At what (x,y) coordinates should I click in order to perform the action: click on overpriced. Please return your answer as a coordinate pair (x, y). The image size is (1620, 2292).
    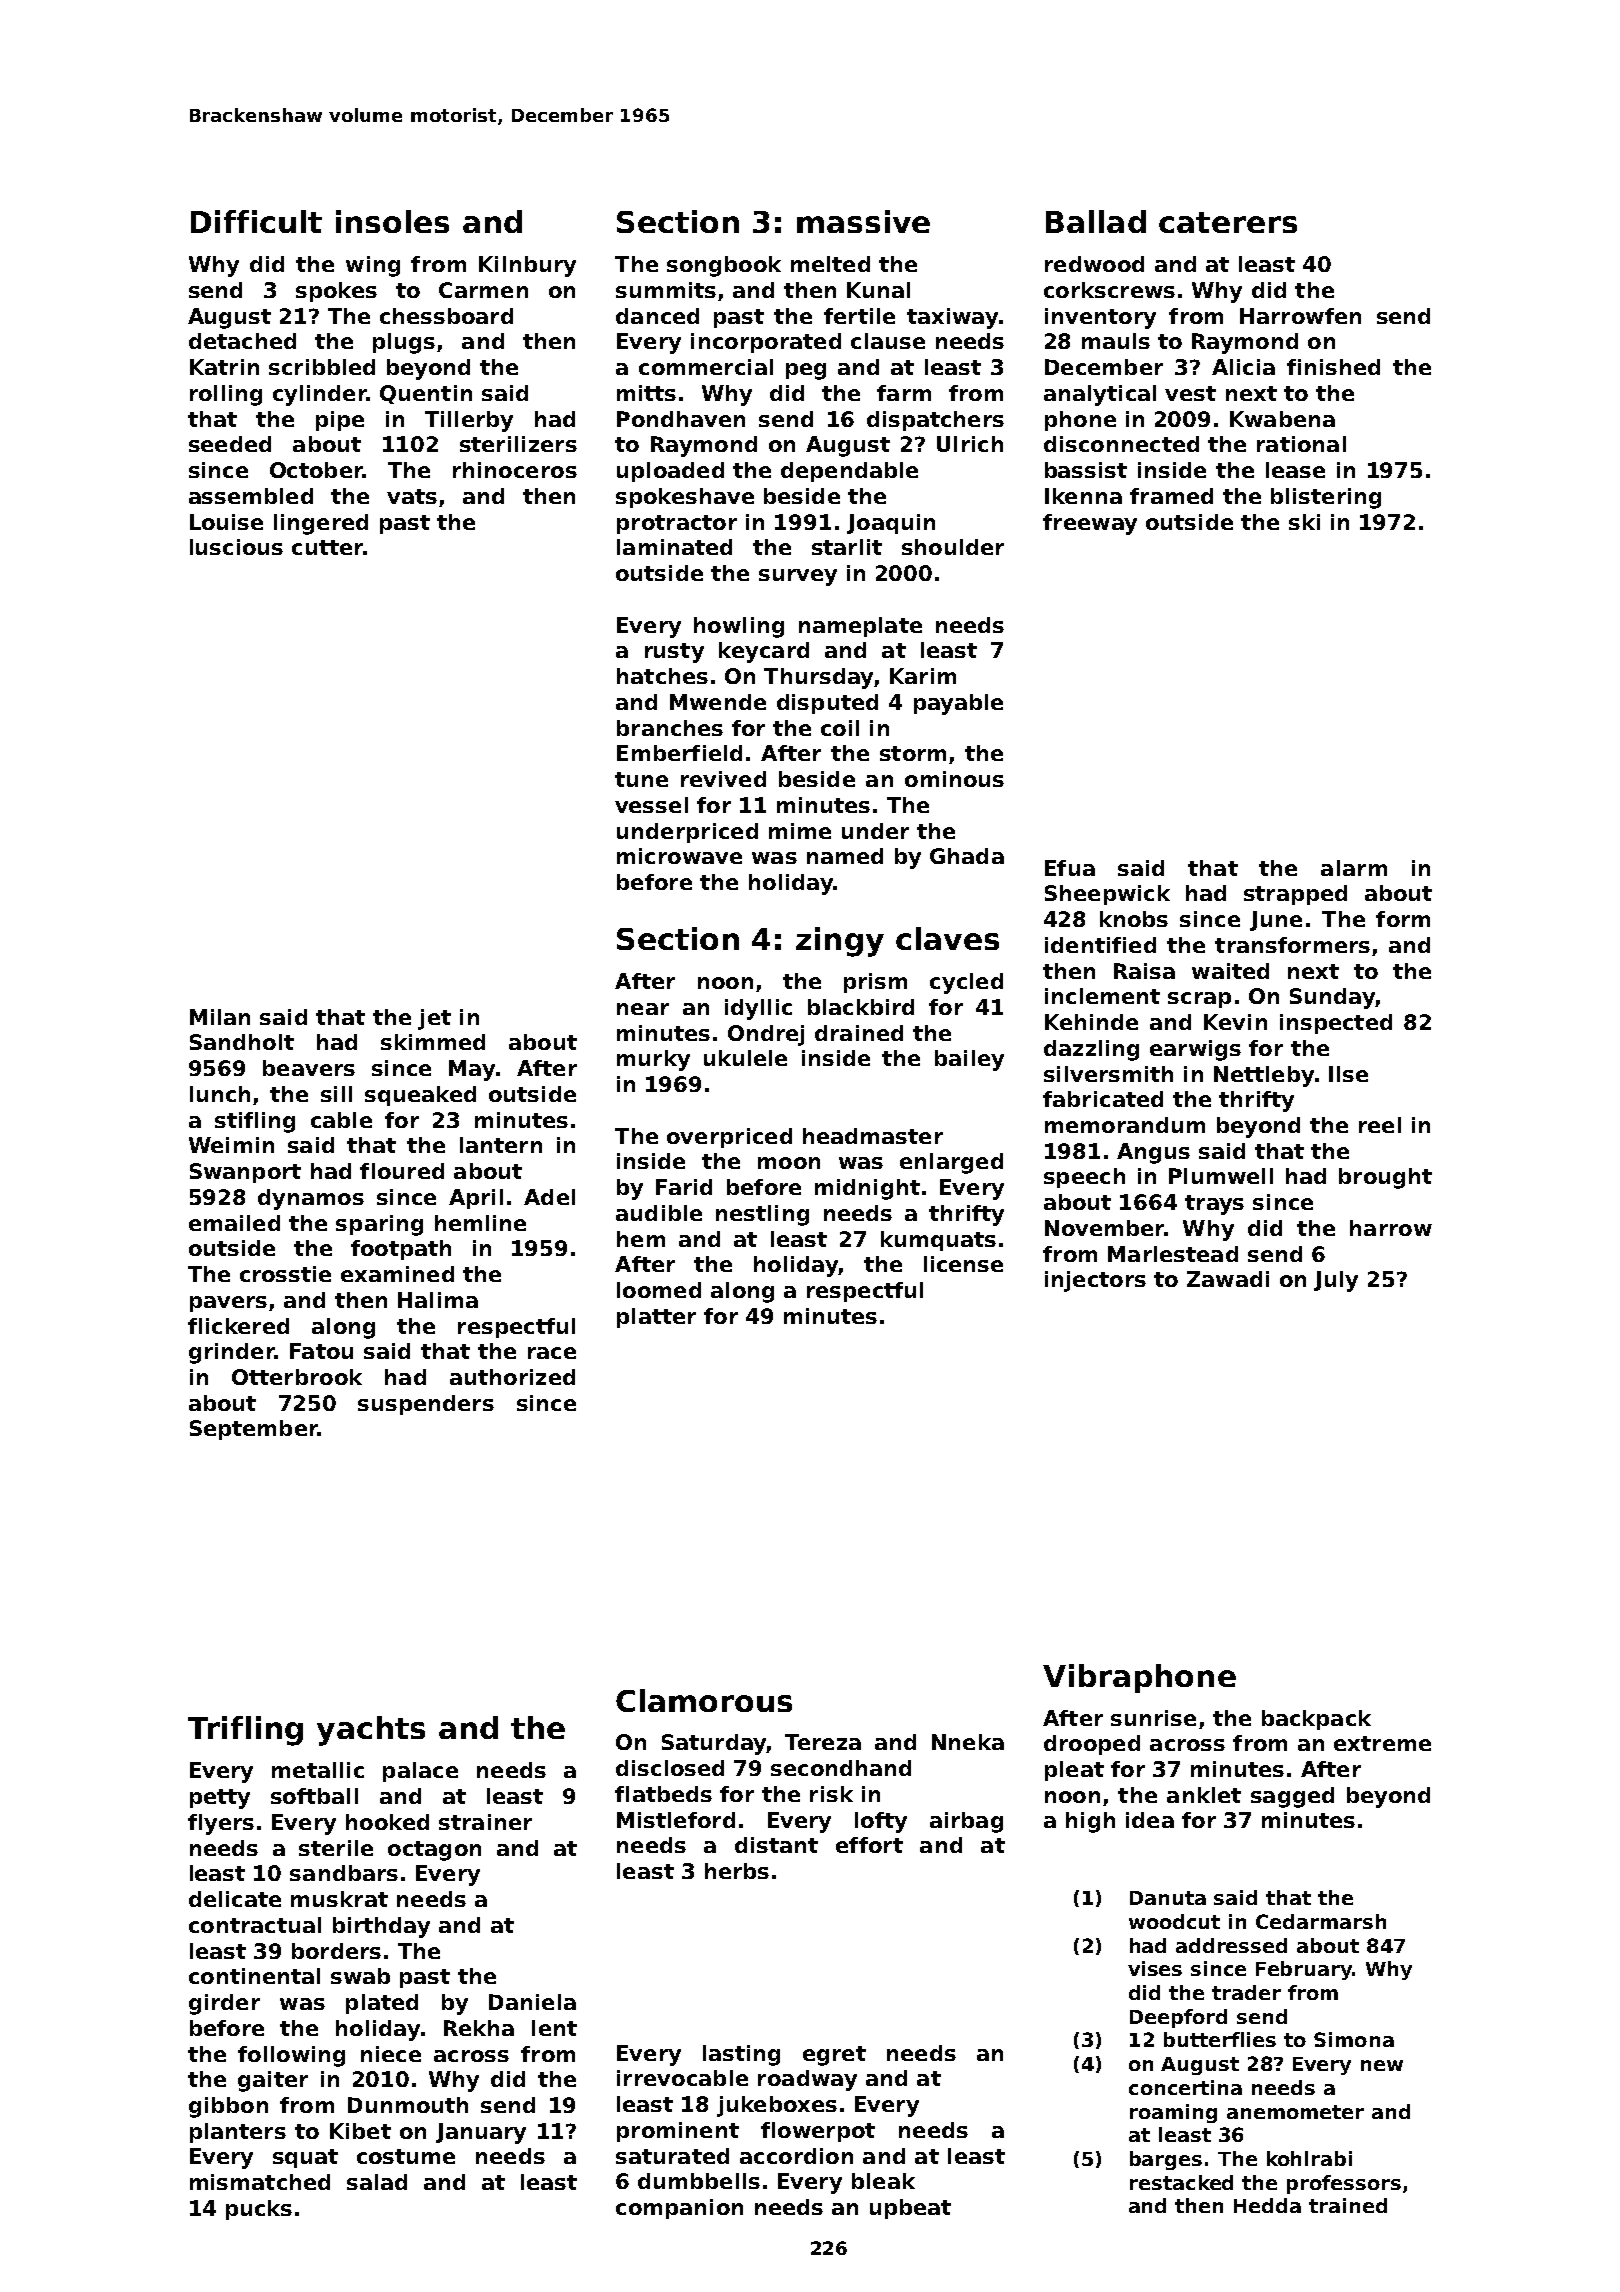
    Looking at the image, I should click on (729, 1138).
